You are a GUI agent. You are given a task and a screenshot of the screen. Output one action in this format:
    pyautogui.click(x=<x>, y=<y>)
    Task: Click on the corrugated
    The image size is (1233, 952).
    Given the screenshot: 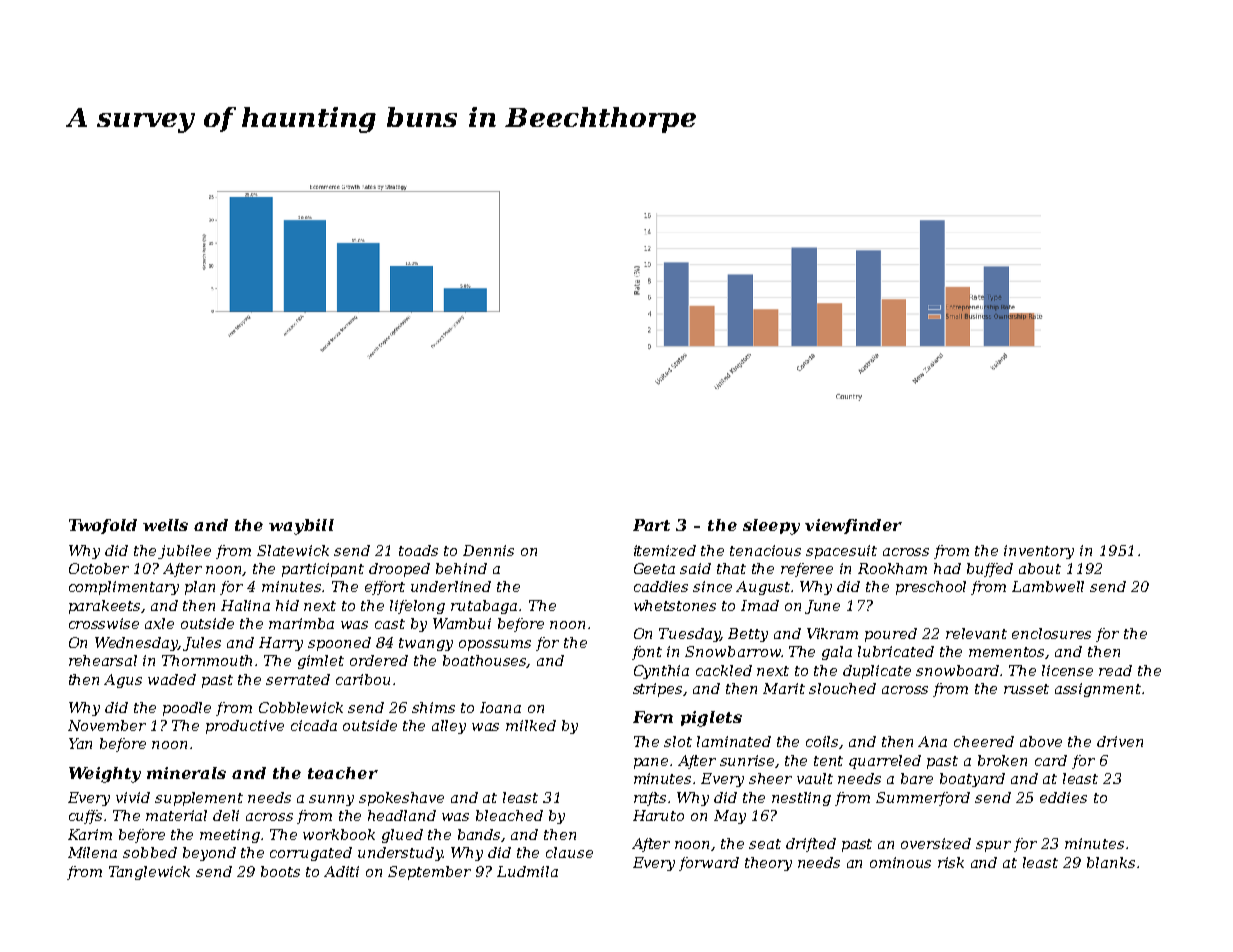 What is the action you would take?
    pyautogui.click(x=311, y=854)
